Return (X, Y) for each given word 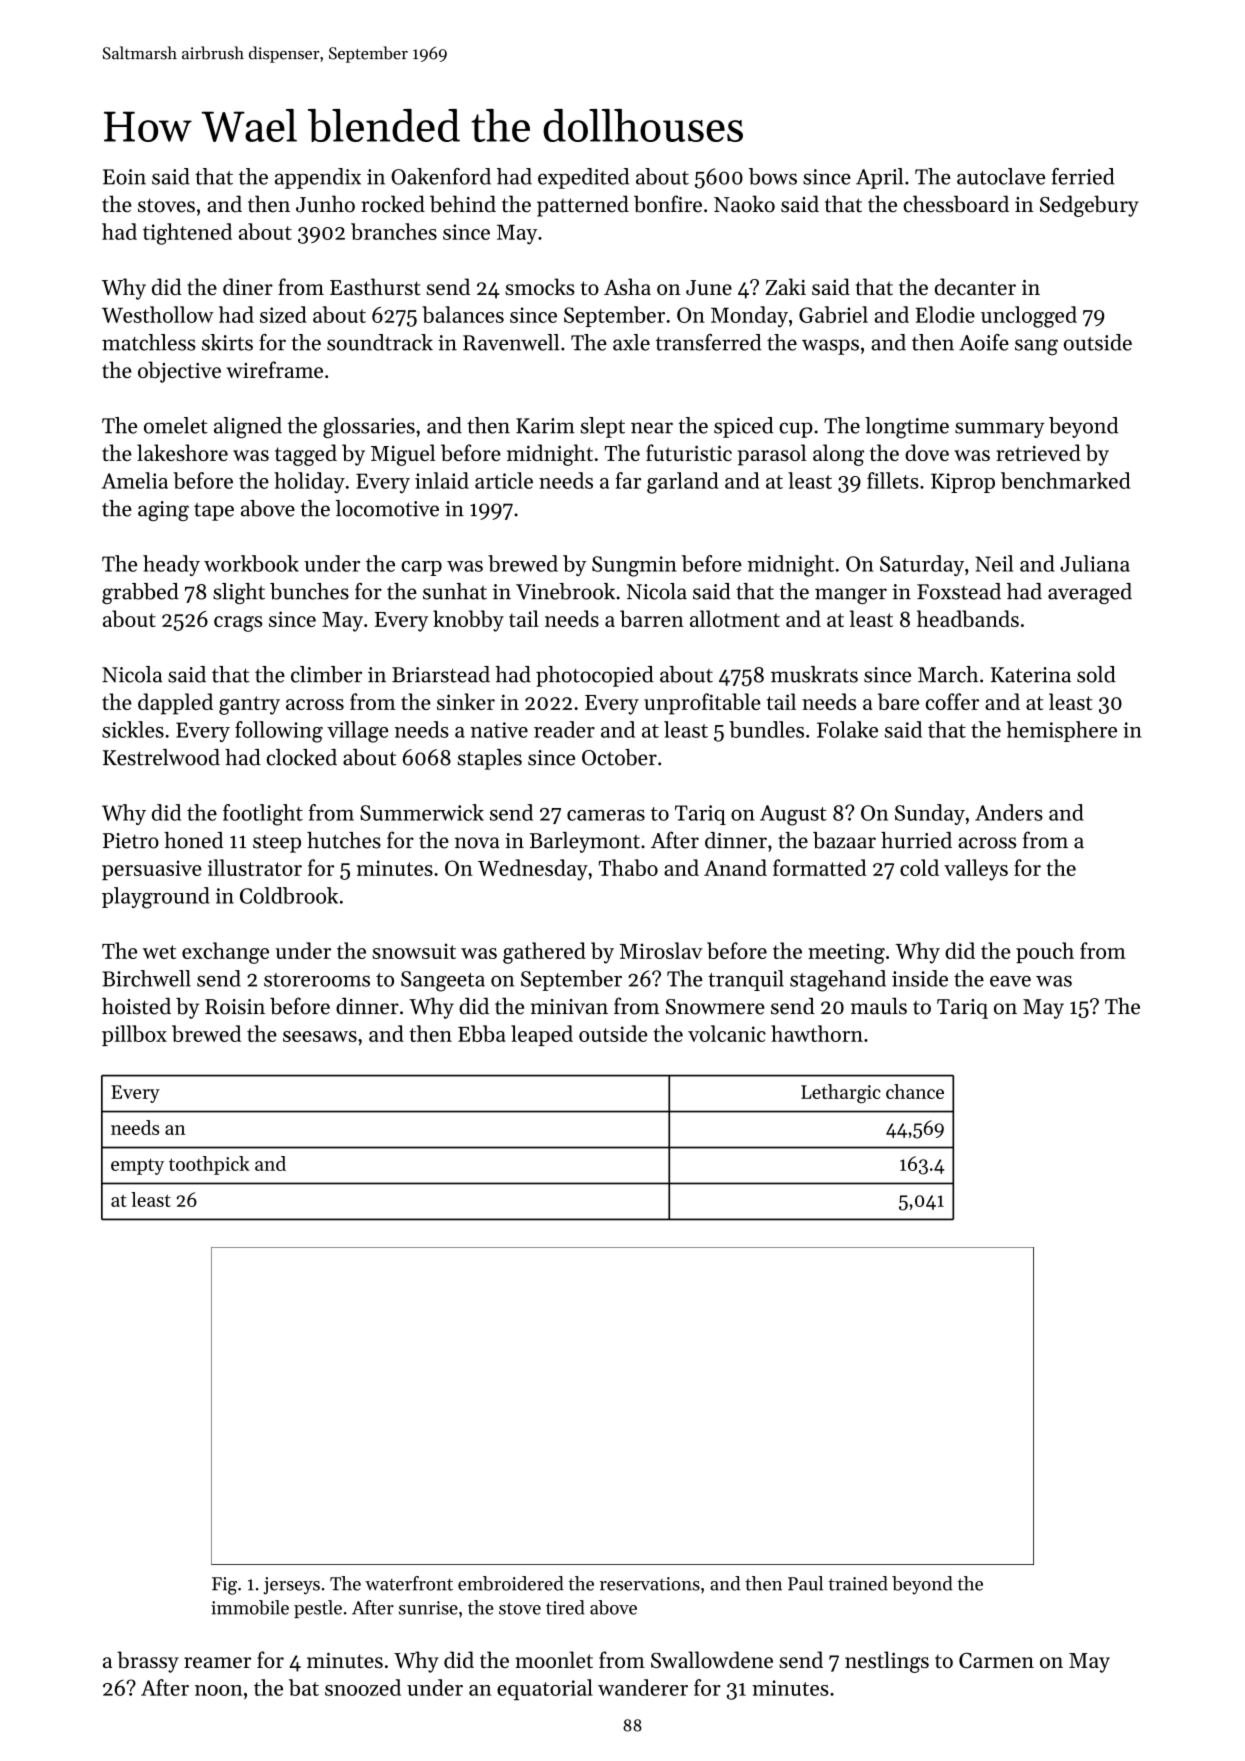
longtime (907, 427)
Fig (224, 1586)
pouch (1045, 952)
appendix (318, 178)
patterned (583, 206)
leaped (542, 1035)
